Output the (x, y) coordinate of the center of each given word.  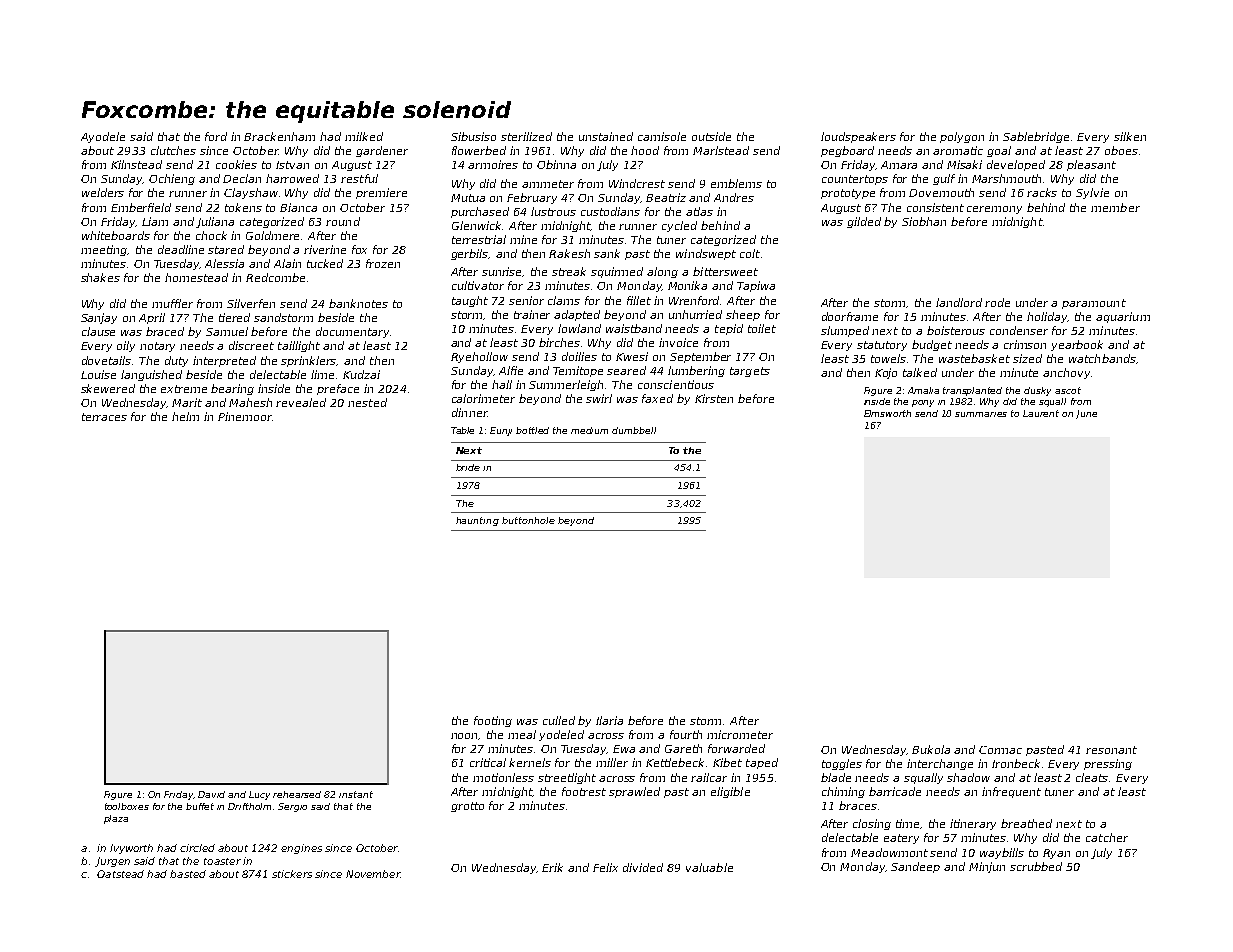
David (211, 794)
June (1086, 414)
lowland (579, 328)
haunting (477, 521)
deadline (181, 249)
